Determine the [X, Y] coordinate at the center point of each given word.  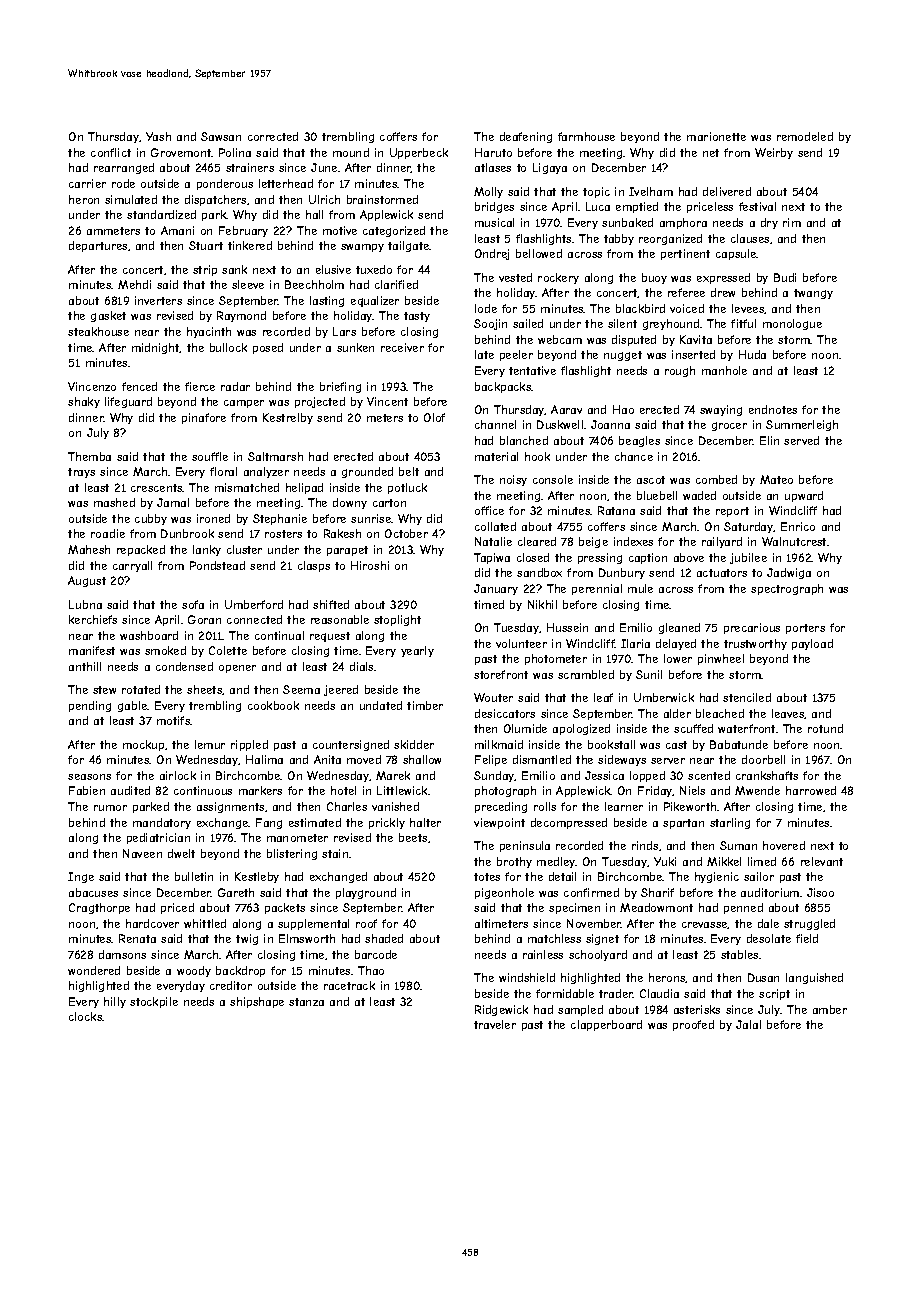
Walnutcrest [794, 541]
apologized [581, 729]
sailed [528, 323]
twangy [813, 294]
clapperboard [606, 1025]
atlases [493, 167]
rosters [283, 534]
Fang [269, 823]
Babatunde [739, 744]
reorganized [670, 239]
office [489, 510]
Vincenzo [92, 386]
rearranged [124, 168]
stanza [306, 1002]
